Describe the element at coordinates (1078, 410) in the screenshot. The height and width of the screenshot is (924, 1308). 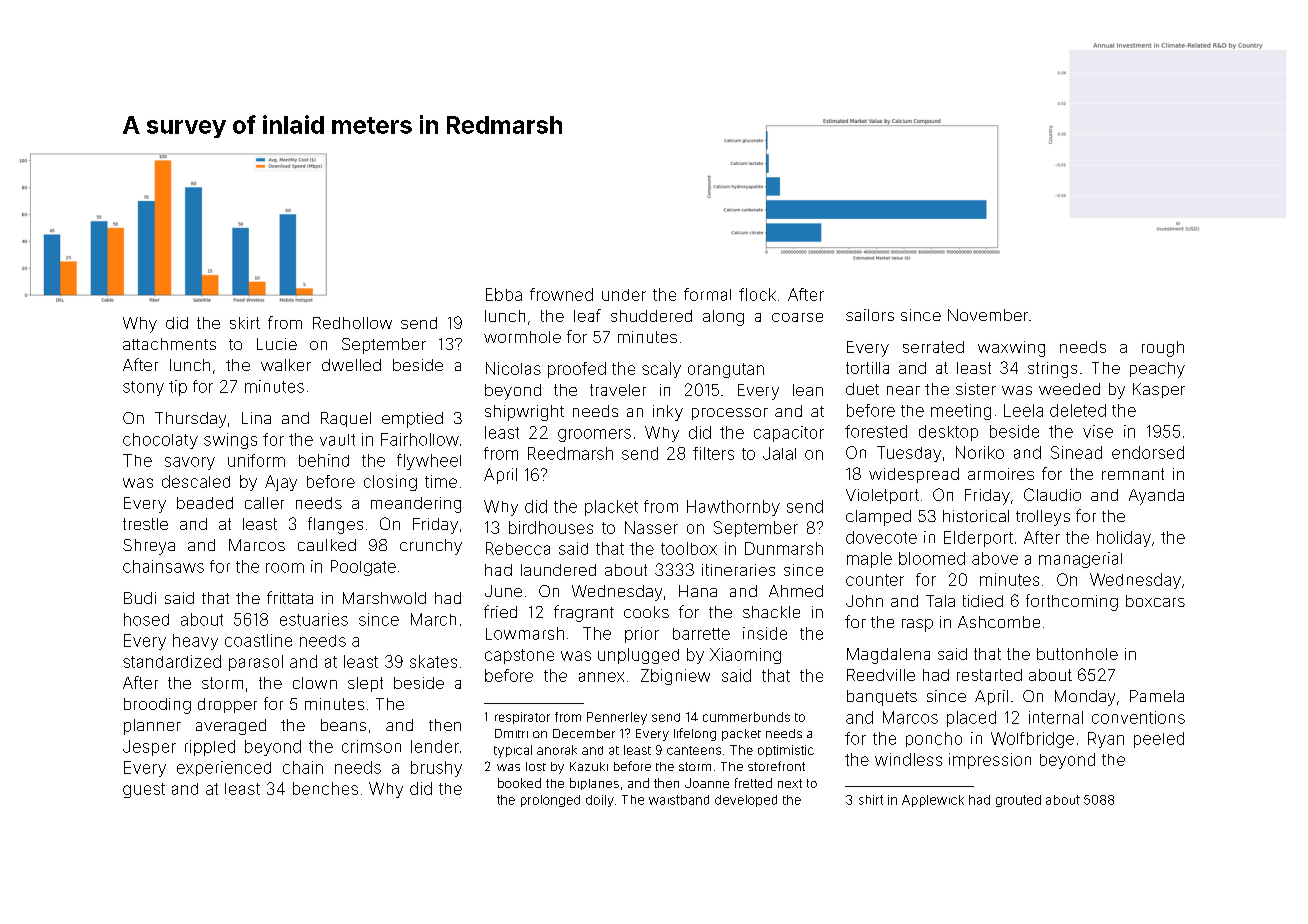
I see `deleted` at that location.
